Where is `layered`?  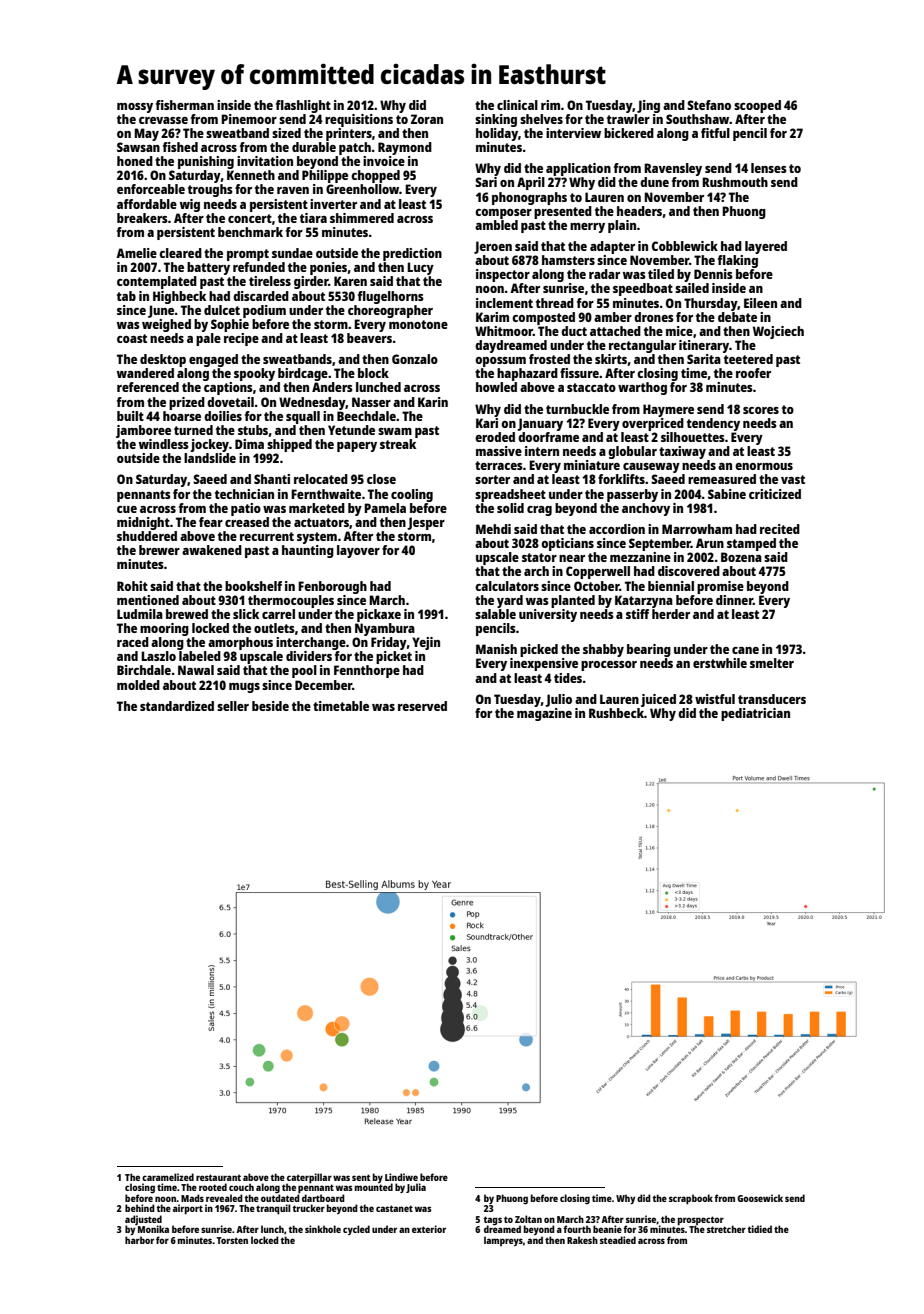 layered is located at coordinates (766, 247).
